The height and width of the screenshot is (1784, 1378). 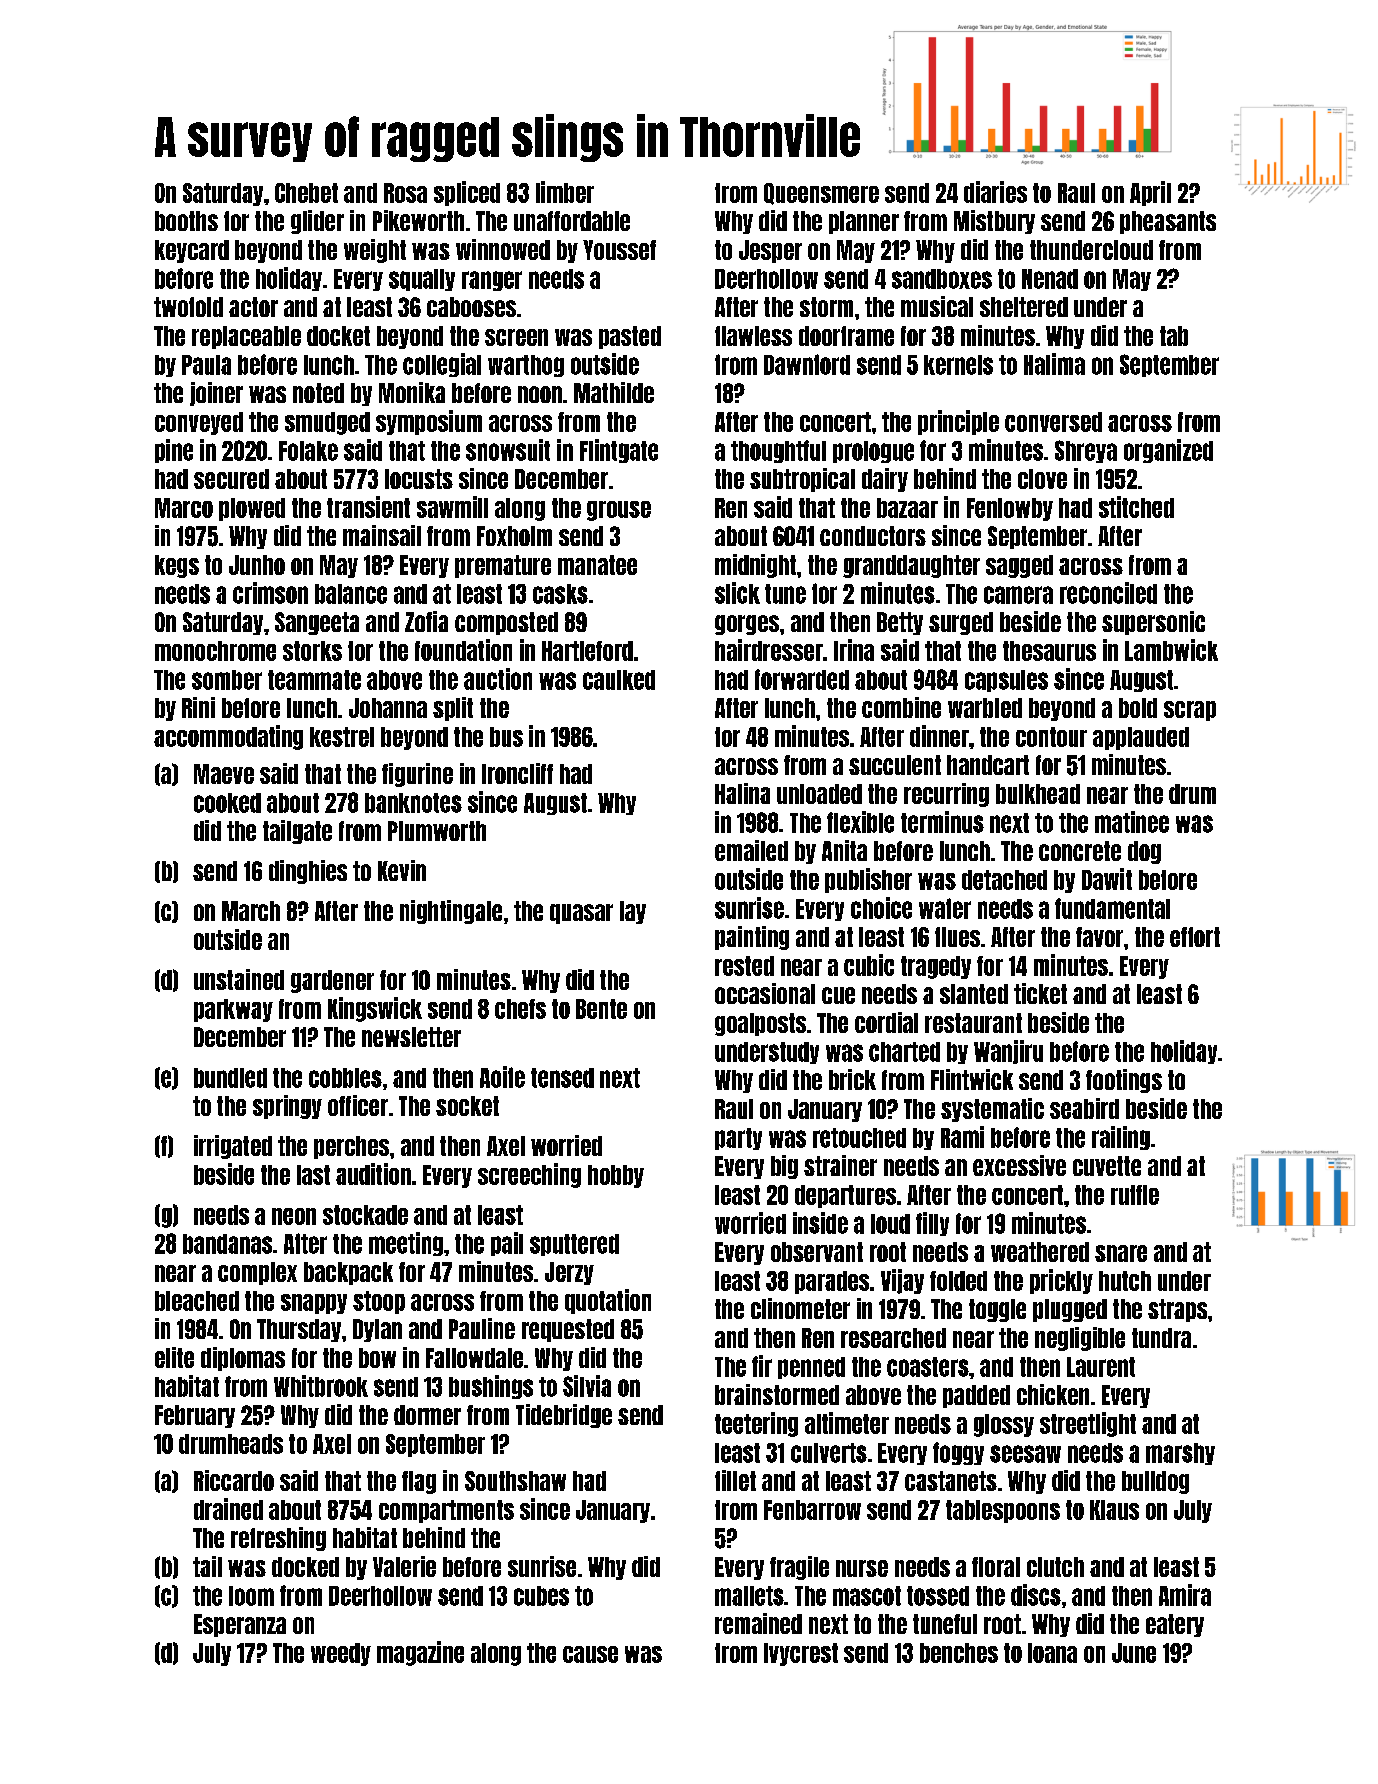 I want to click on Rosa, so click(x=405, y=193).
